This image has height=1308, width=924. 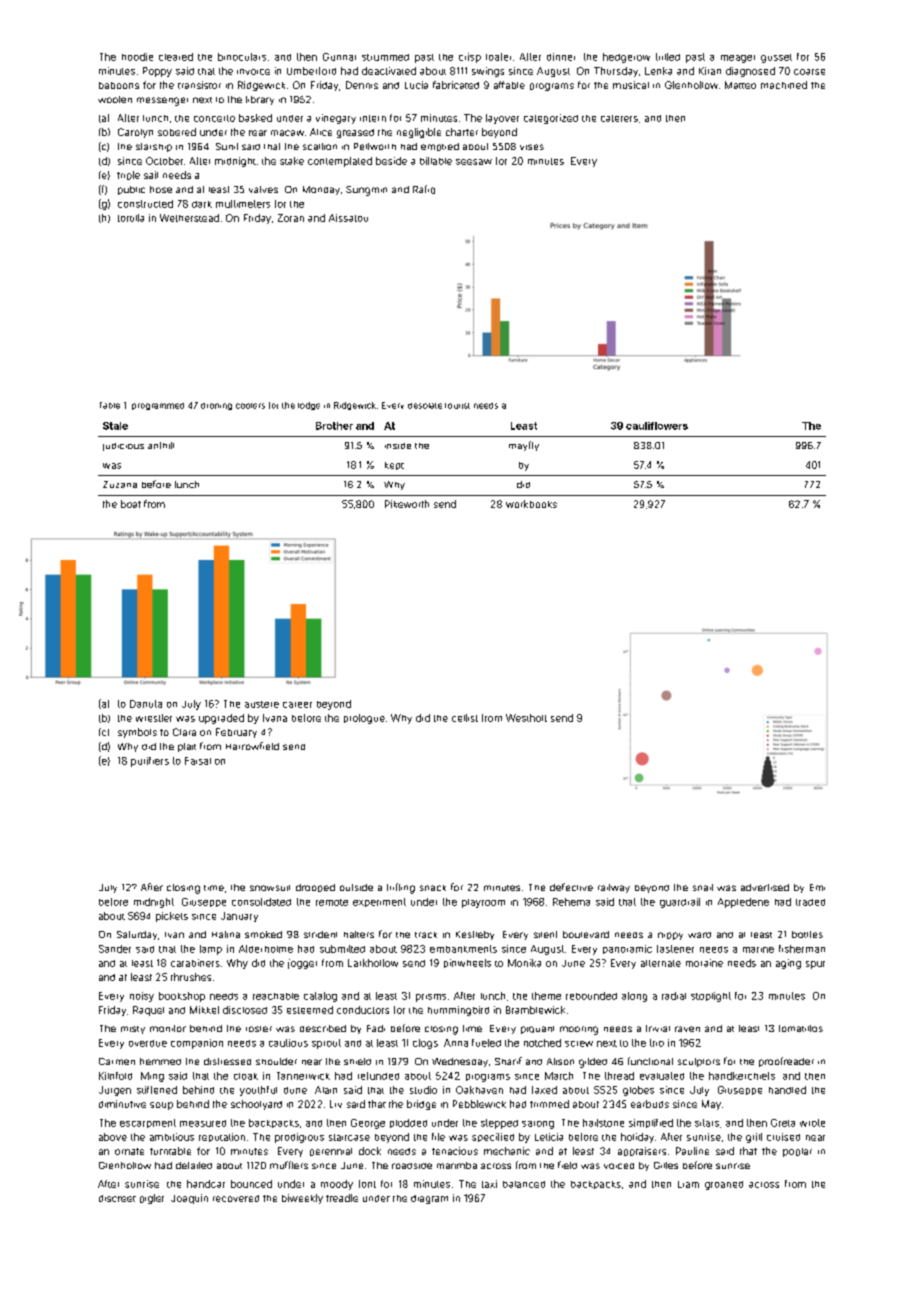 I want to click on Danuta, so click(x=146, y=704).
